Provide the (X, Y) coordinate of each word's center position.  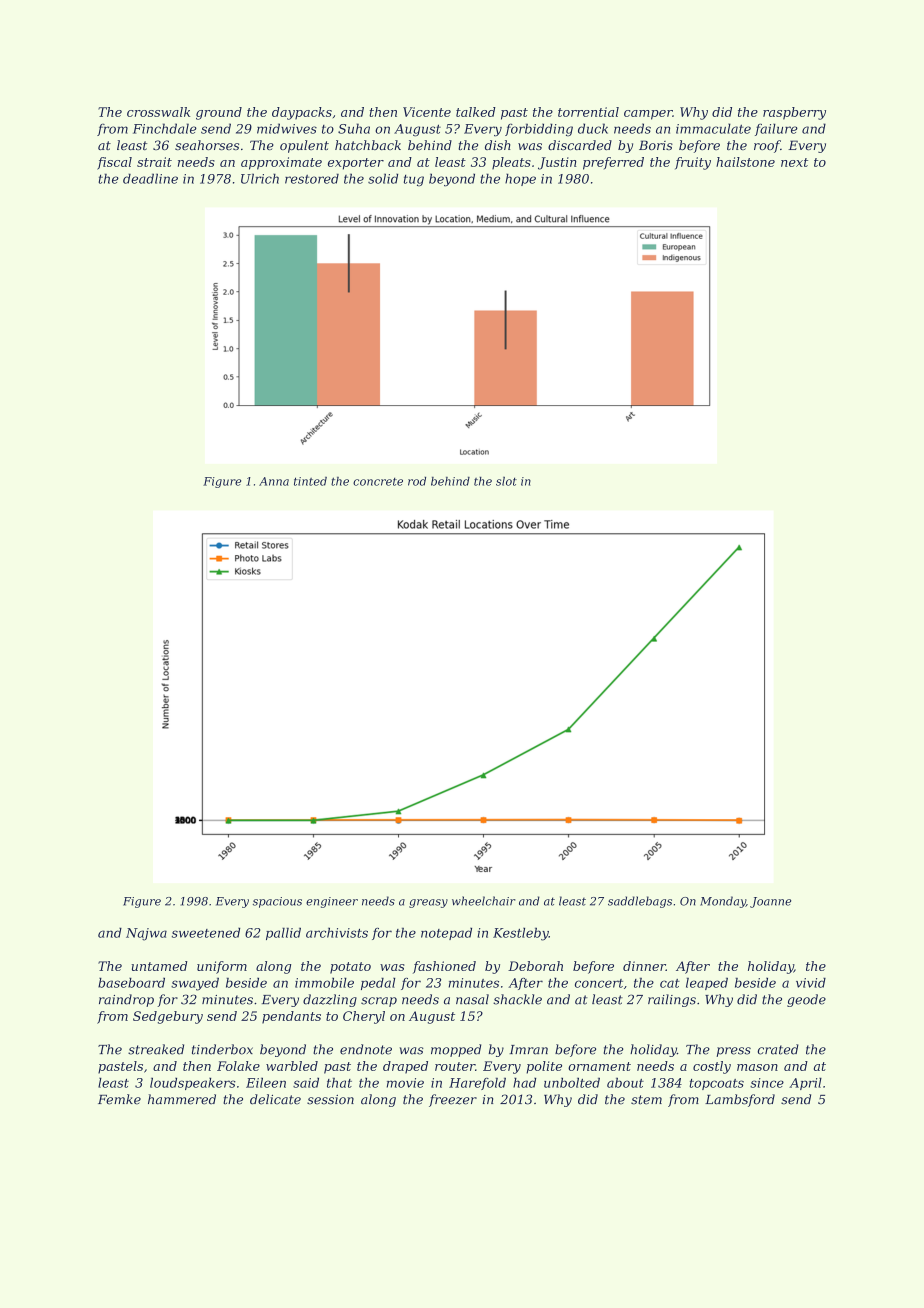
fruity (693, 163)
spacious (277, 902)
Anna (274, 481)
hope (520, 179)
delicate (275, 1099)
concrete (378, 482)
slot (506, 481)
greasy (428, 903)
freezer (453, 1100)
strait (154, 162)
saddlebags (640, 902)
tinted (310, 481)
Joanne (770, 902)
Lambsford (740, 1100)
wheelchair (484, 901)
